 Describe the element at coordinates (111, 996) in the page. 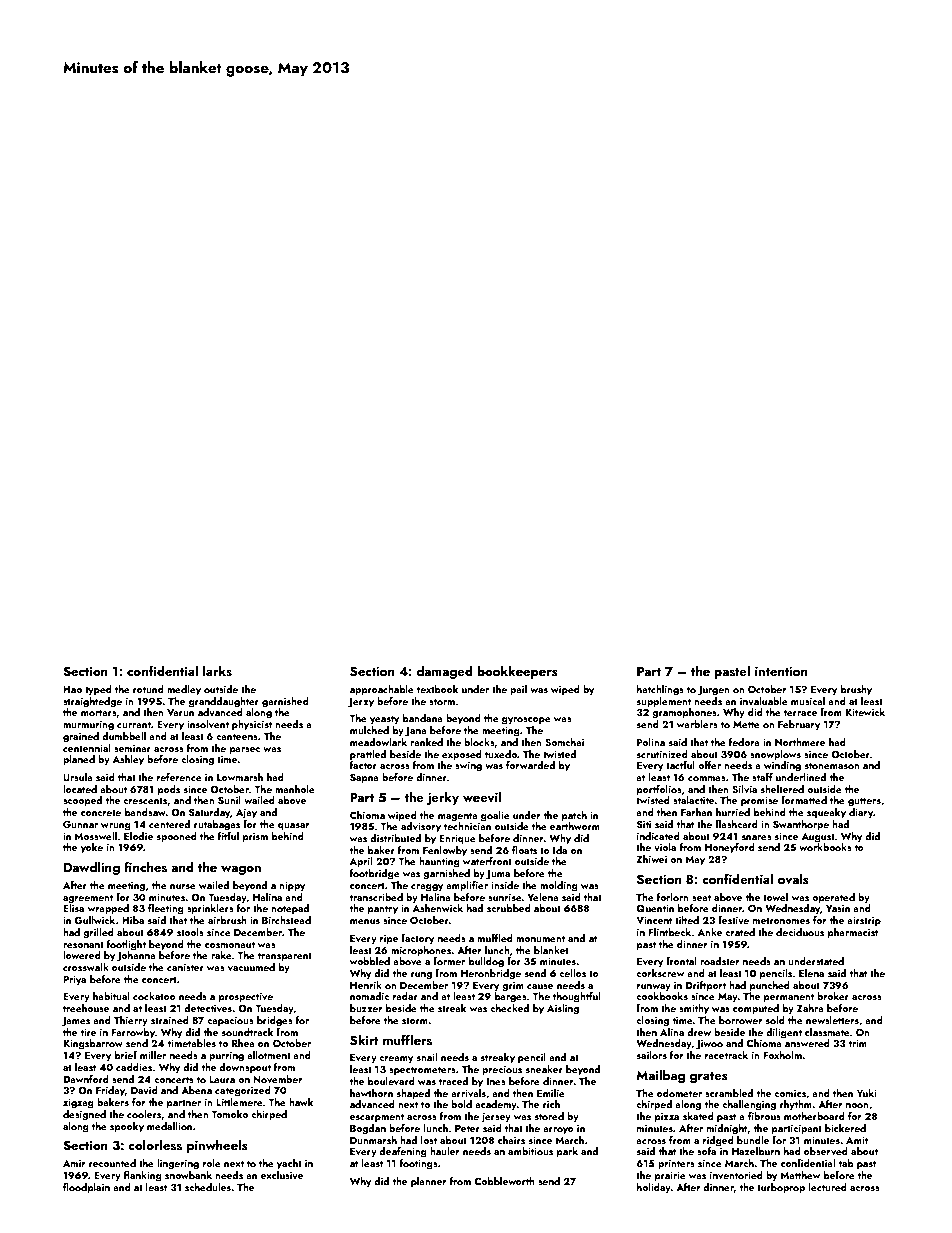

I see `habitual` at that location.
